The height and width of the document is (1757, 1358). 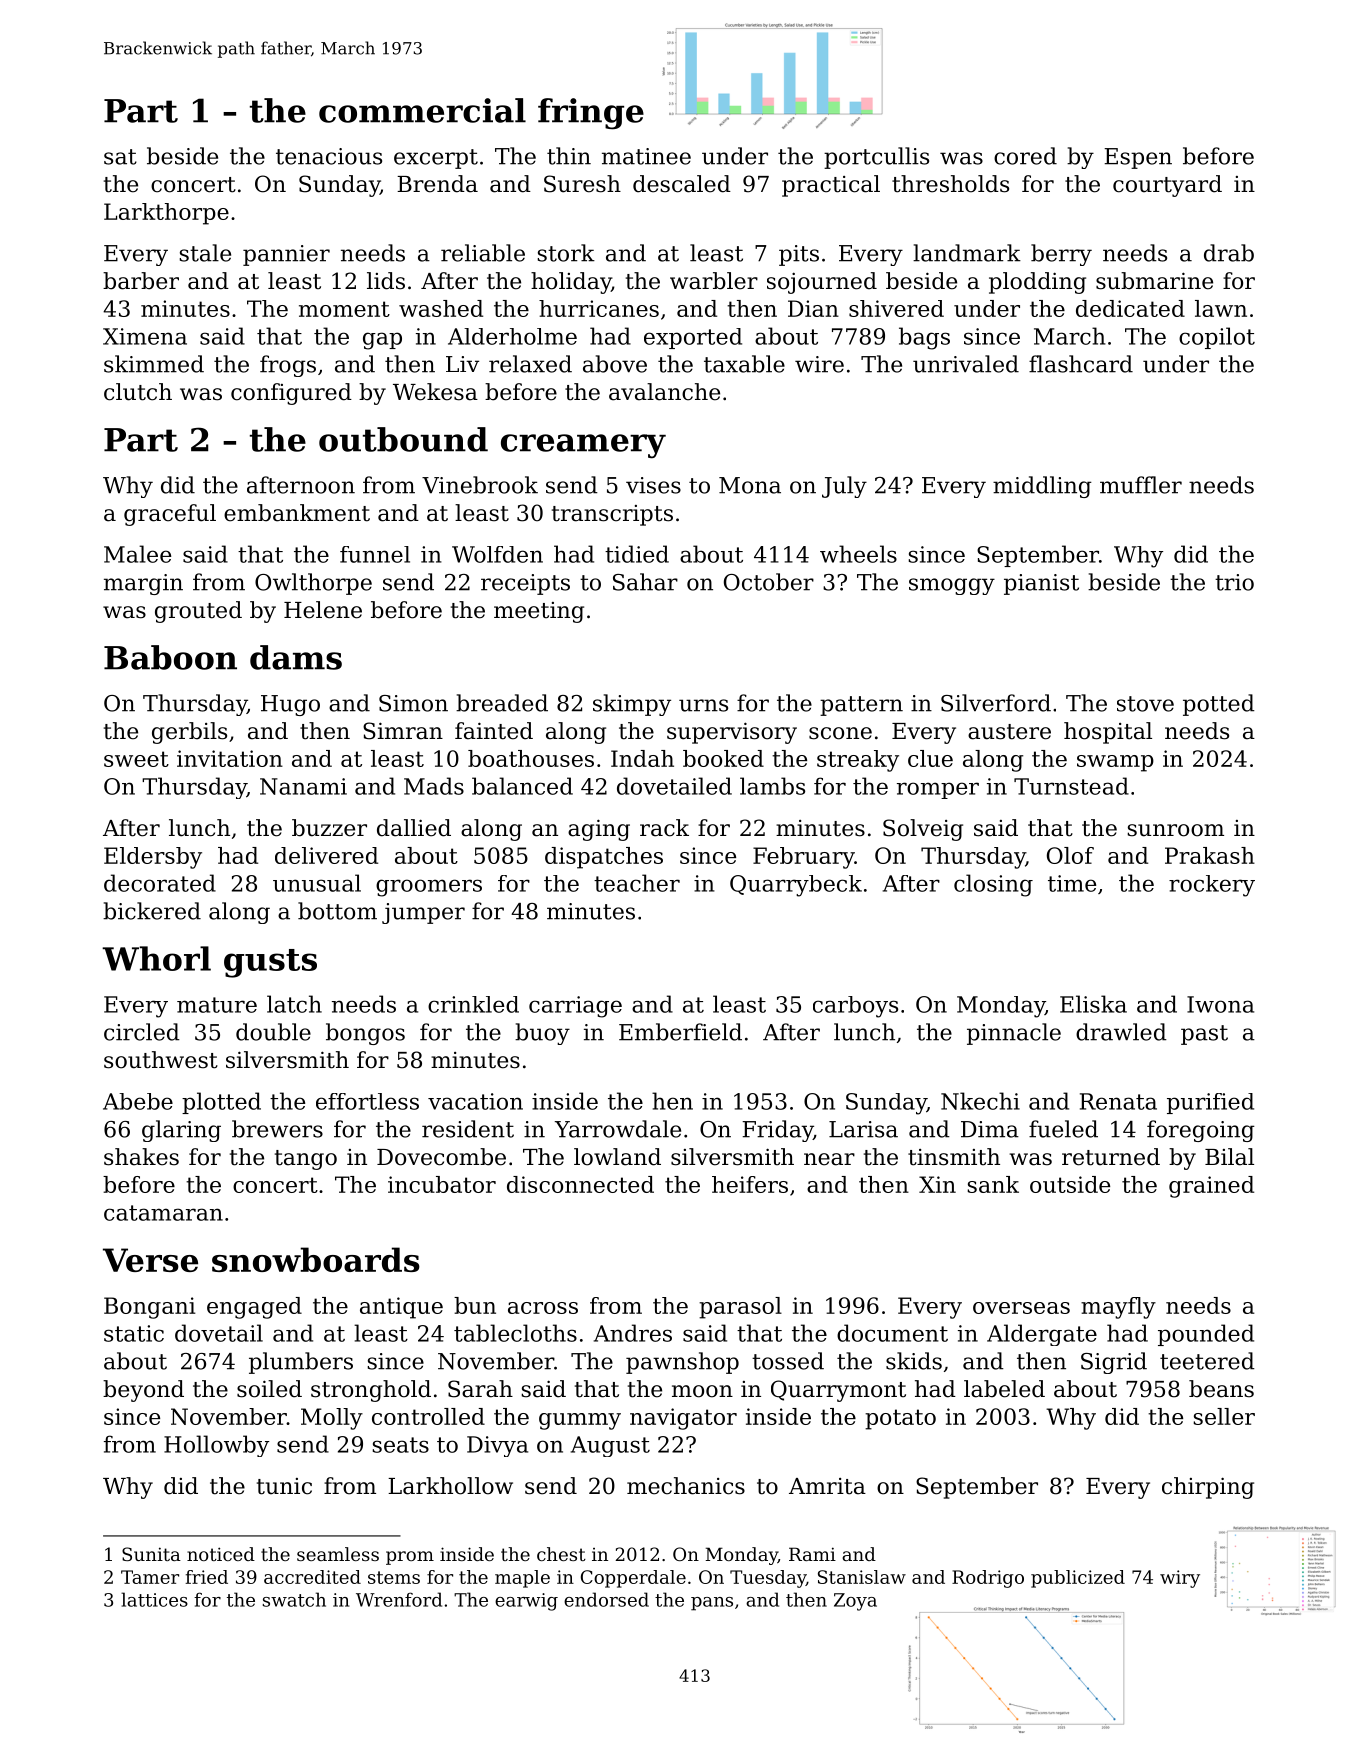 I want to click on pannier, so click(x=286, y=255).
